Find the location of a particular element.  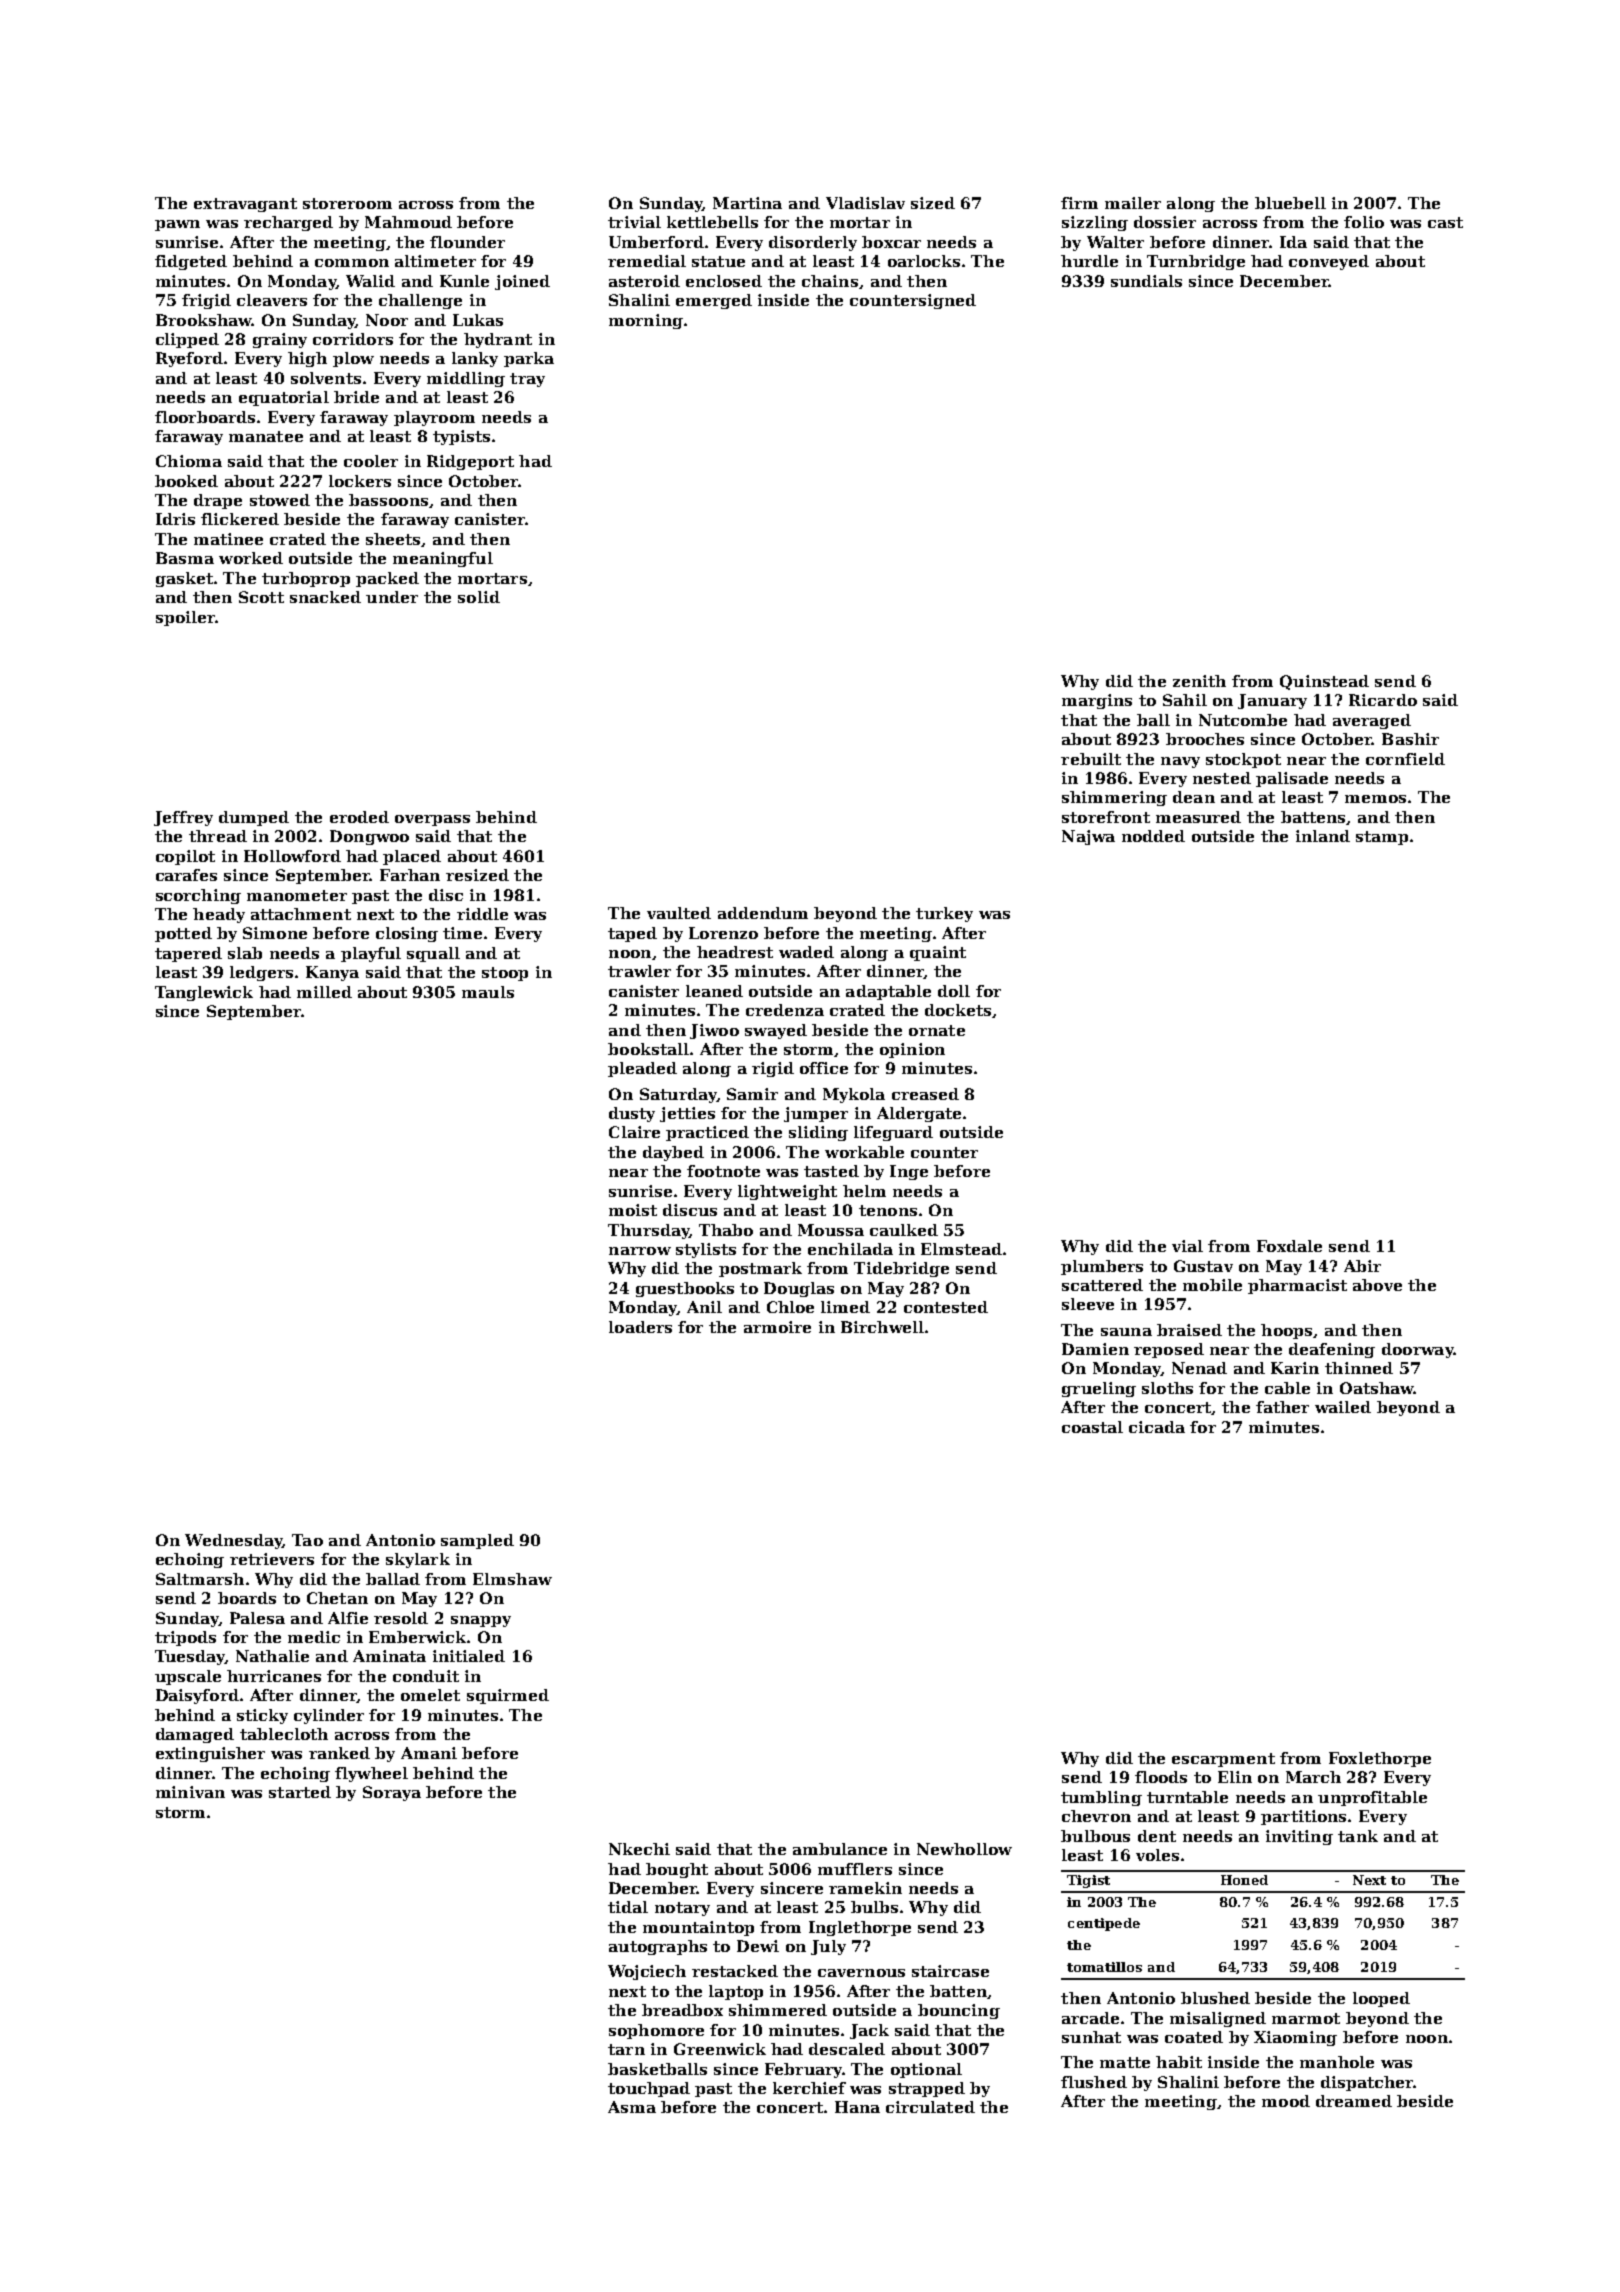

armoire is located at coordinates (777, 1327).
